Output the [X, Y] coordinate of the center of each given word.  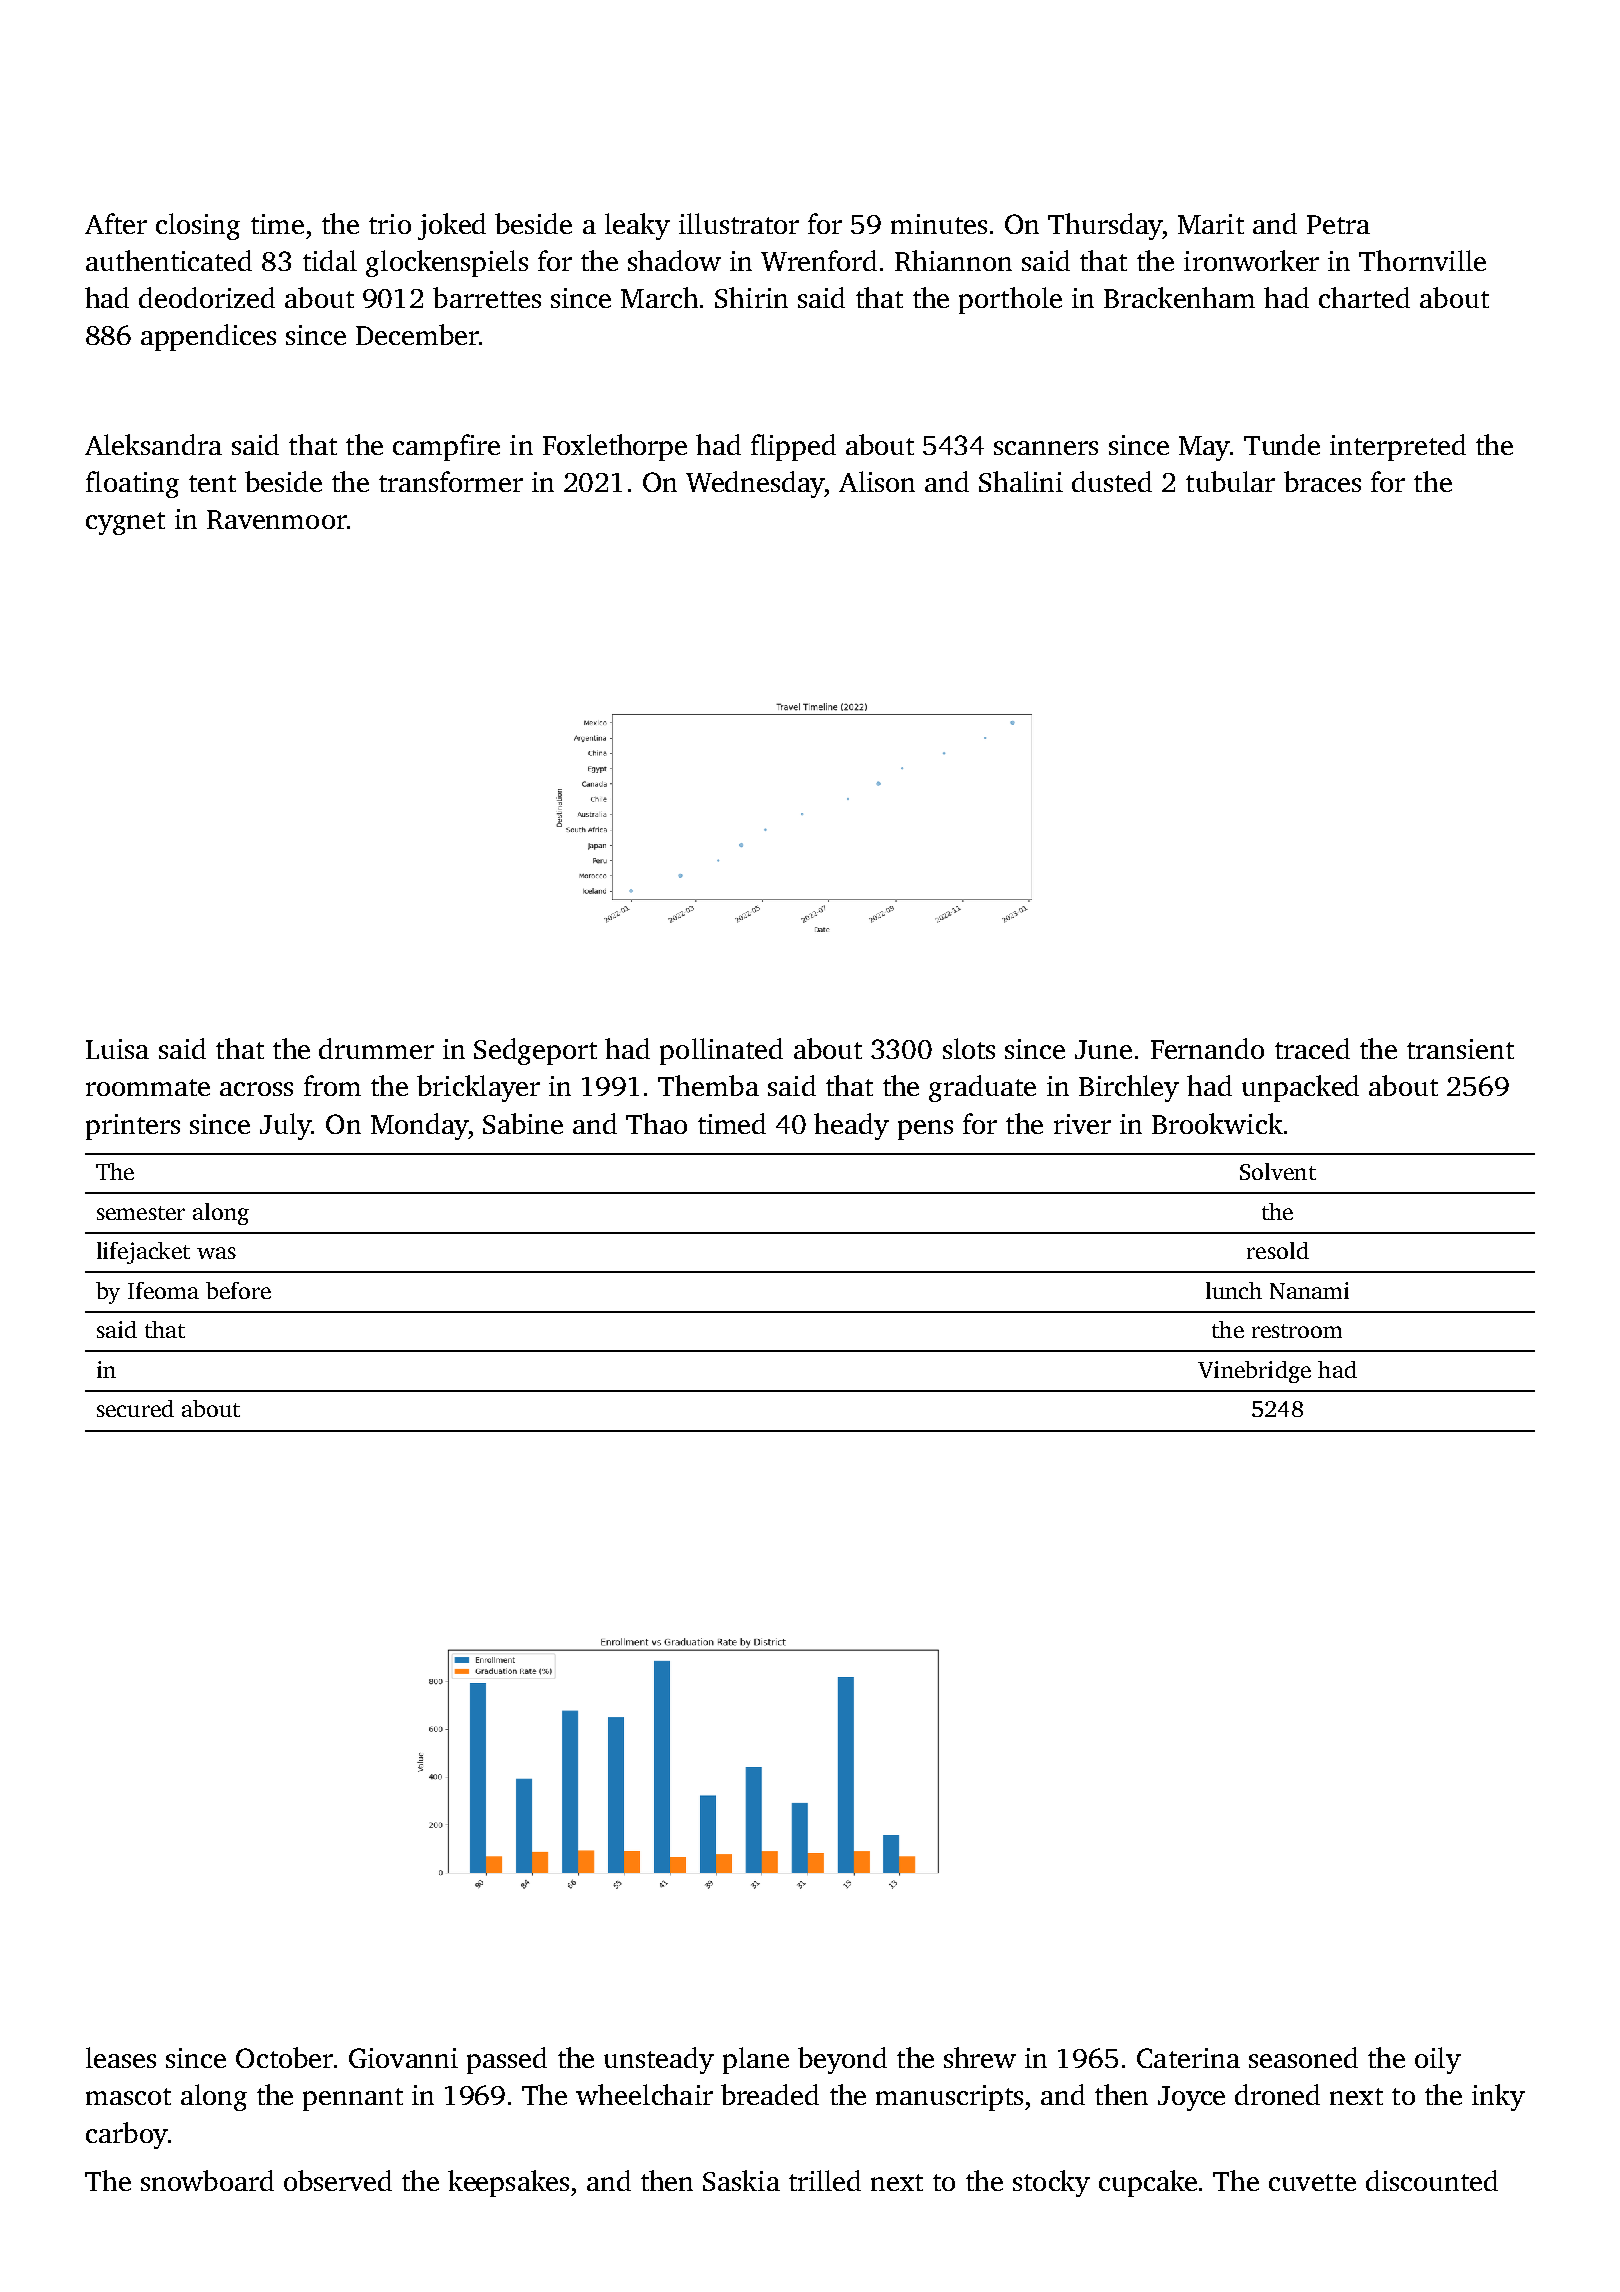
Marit [1211, 224]
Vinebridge [1254, 1372]
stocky [1051, 2183]
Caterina [1188, 2058]
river [1082, 1124]
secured [135, 1408]
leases [121, 2057]
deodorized [207, 297]
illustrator [739, 223]
